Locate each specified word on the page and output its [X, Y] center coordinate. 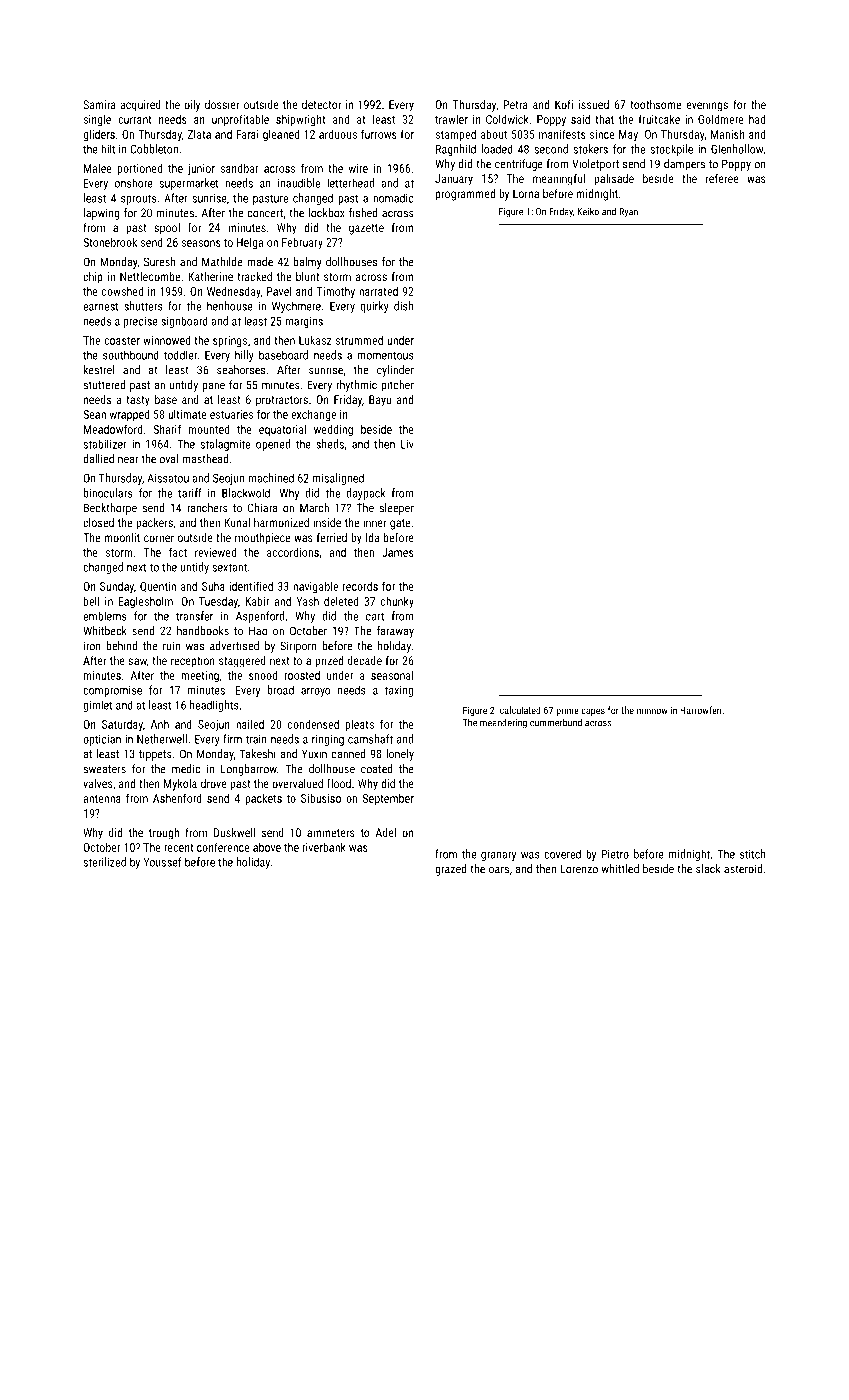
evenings [707, 106]
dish [403, 306]
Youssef [162, 862]
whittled [620, 869]
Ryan [629, 213]
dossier [222, 104]
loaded [497, 149]
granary [498, 856]
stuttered [104, 385]
